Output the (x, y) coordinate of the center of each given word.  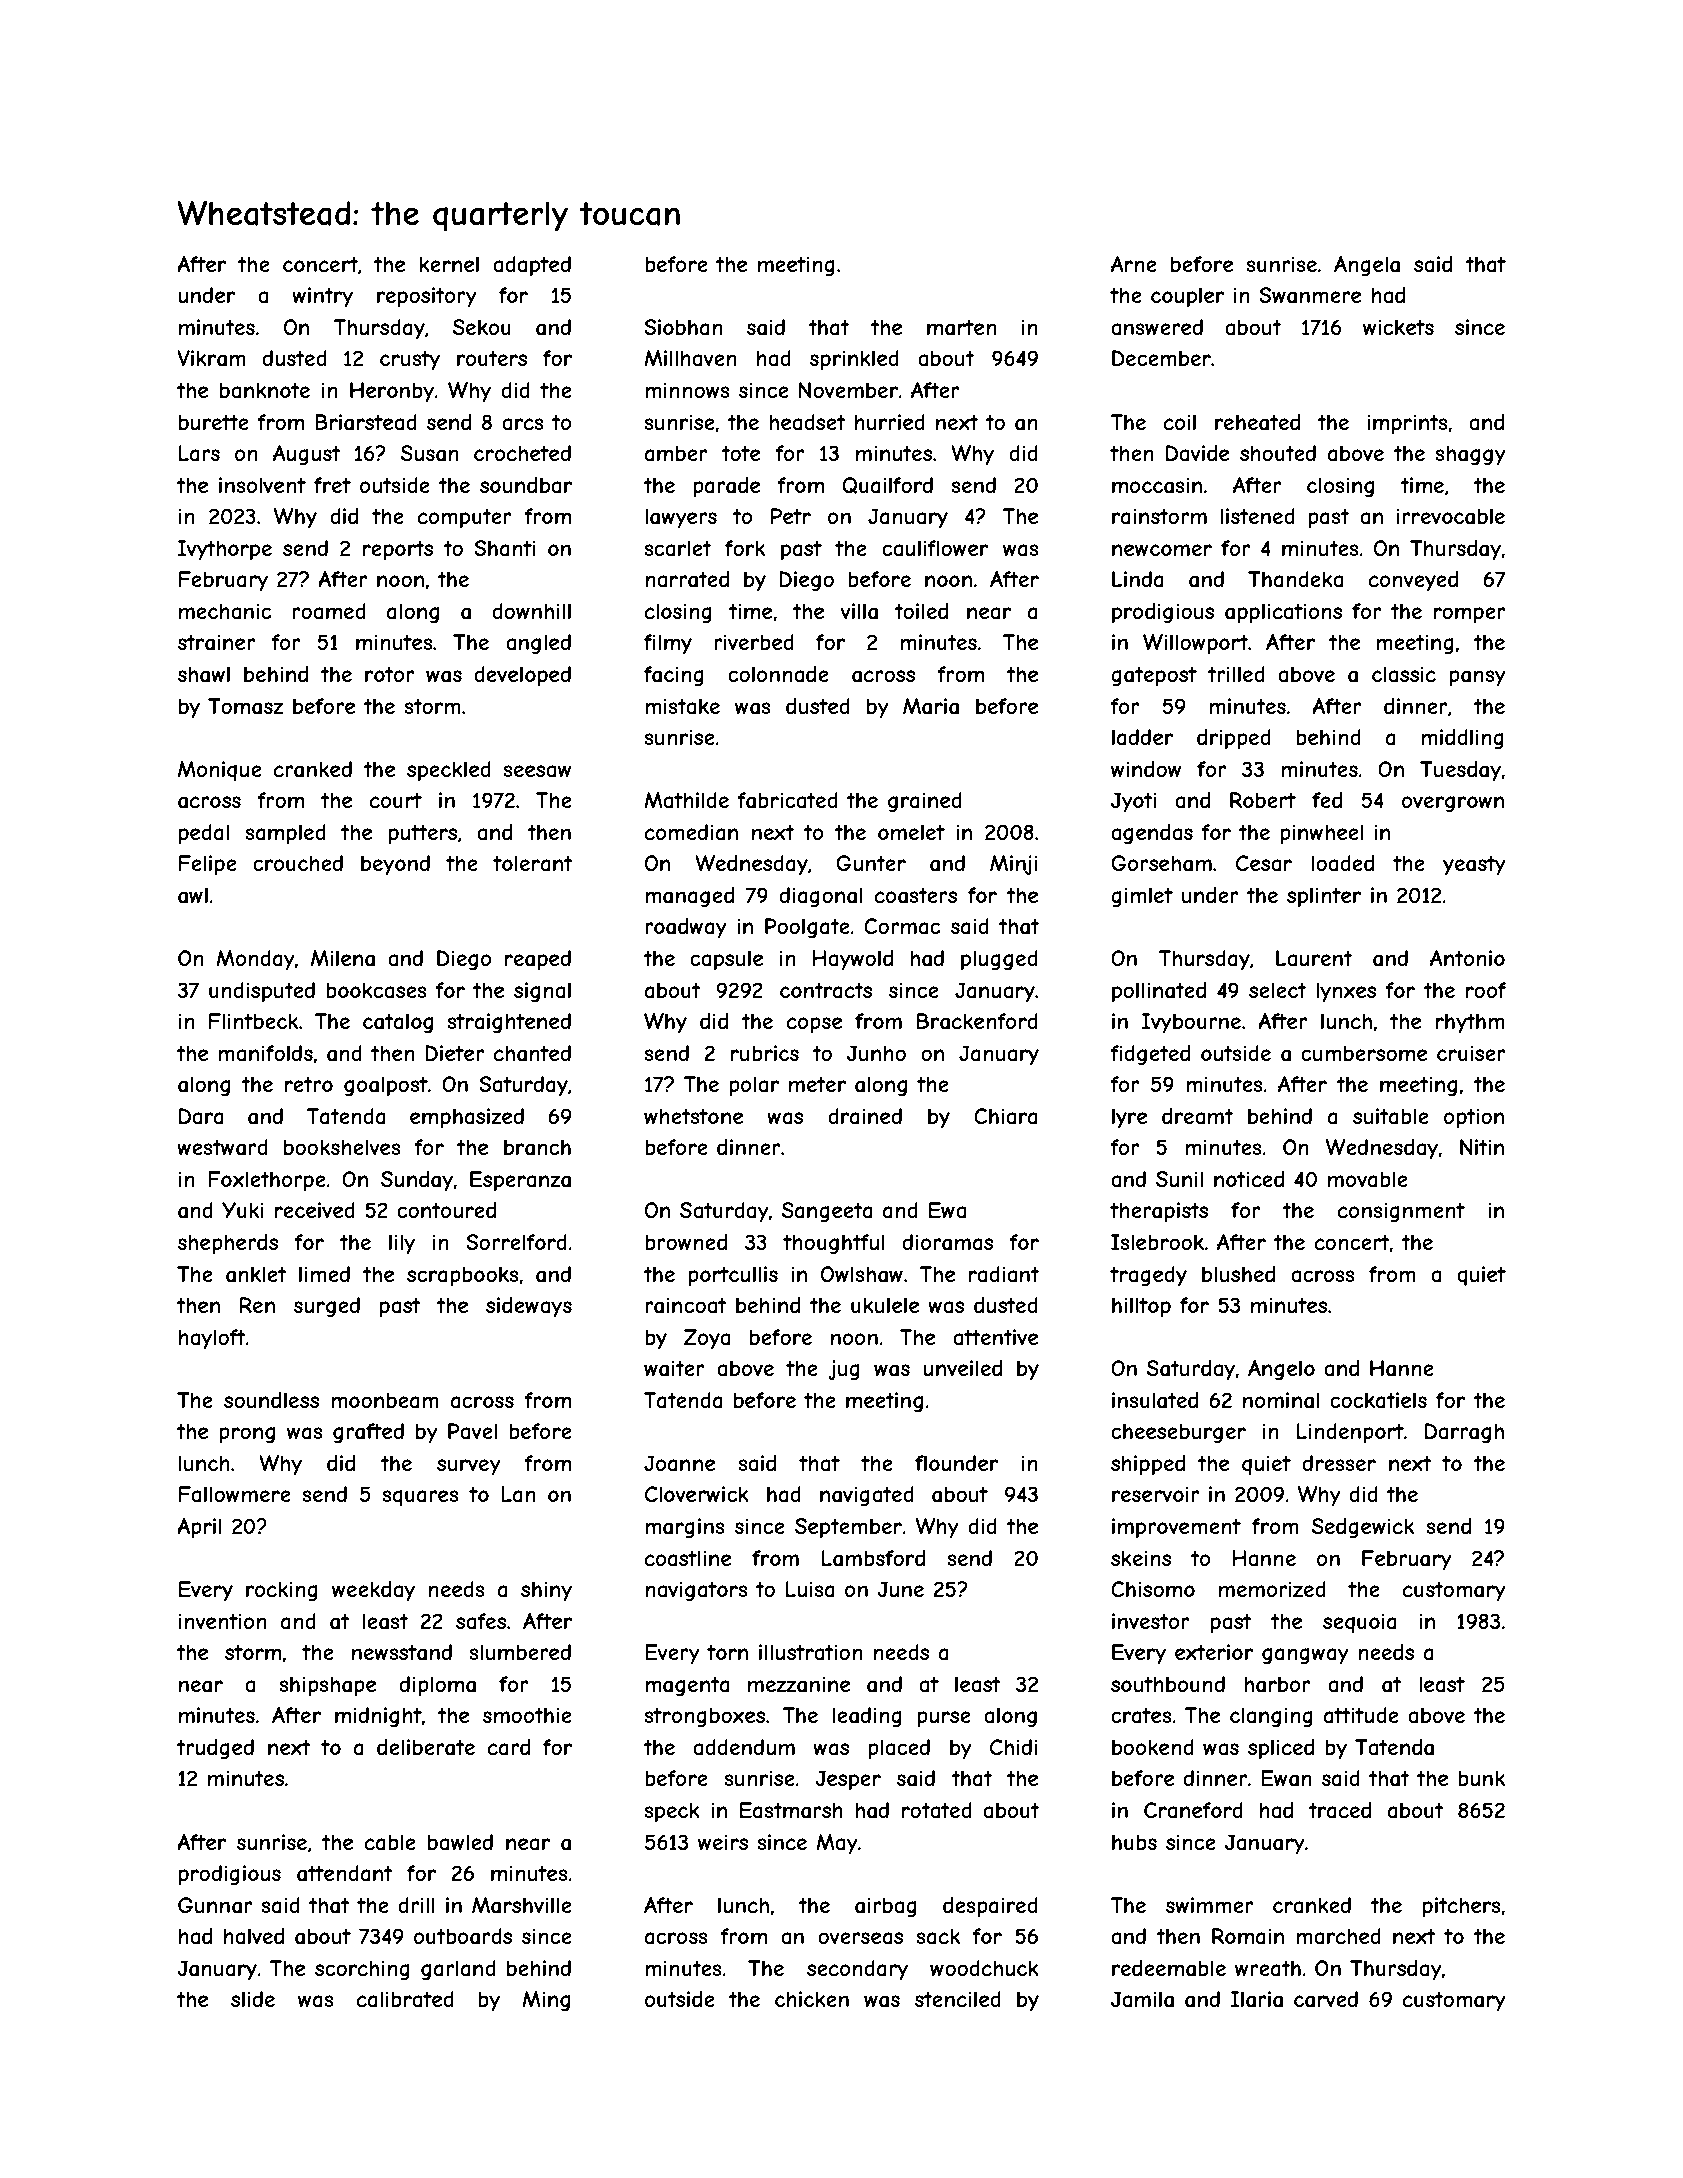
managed (689, 897)
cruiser (1471, 1053)
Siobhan (683, 327)
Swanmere (1310, 295)
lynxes (1346, 992)
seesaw (537, 771)
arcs (523, 424)
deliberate (426, 1747)
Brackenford (977, 1021)
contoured (446, 1210)
